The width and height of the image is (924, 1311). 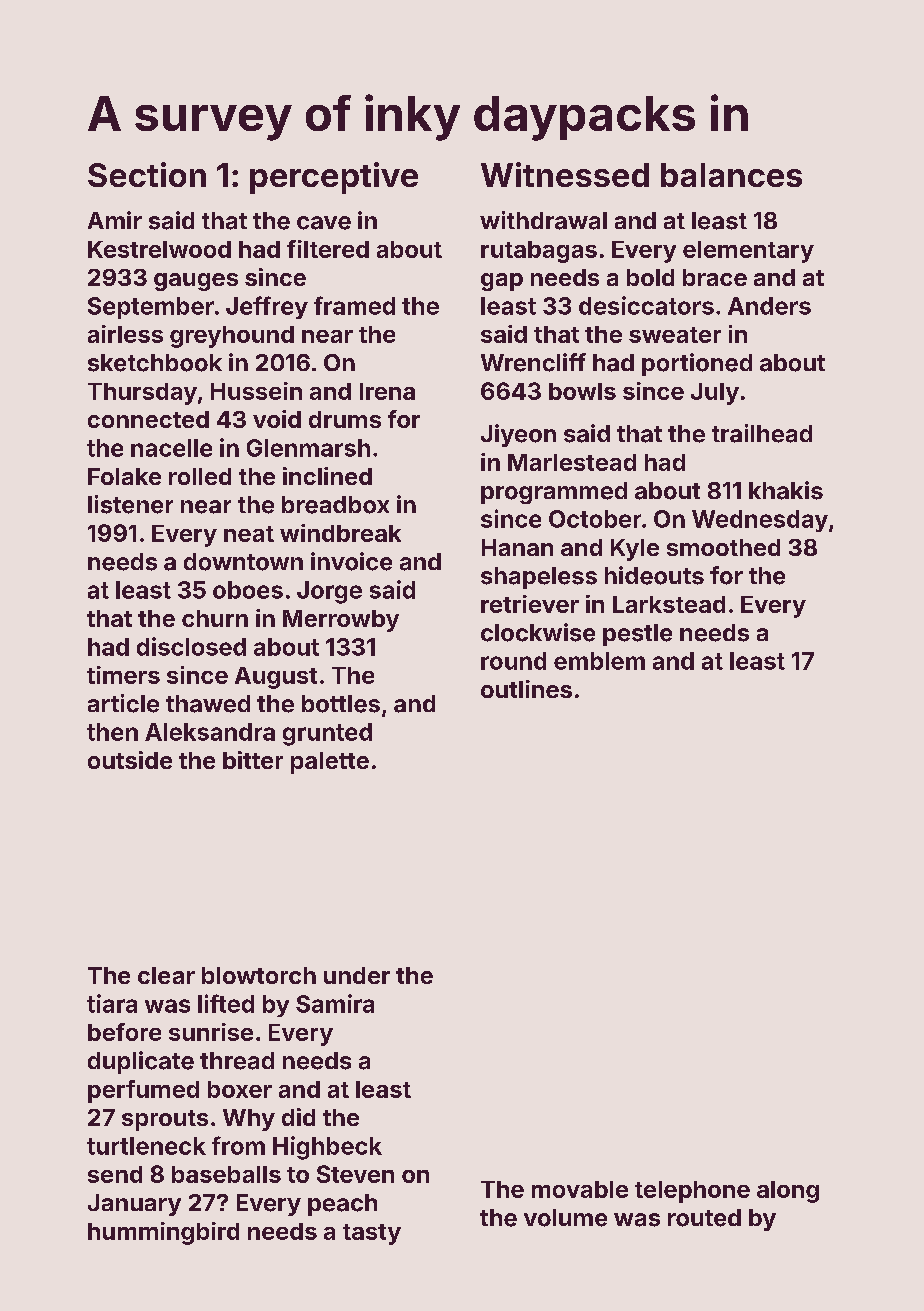 What do you see at coordinates (341, 621) in the image?
I see `Merrowby` at bounding box center [341, 621].
